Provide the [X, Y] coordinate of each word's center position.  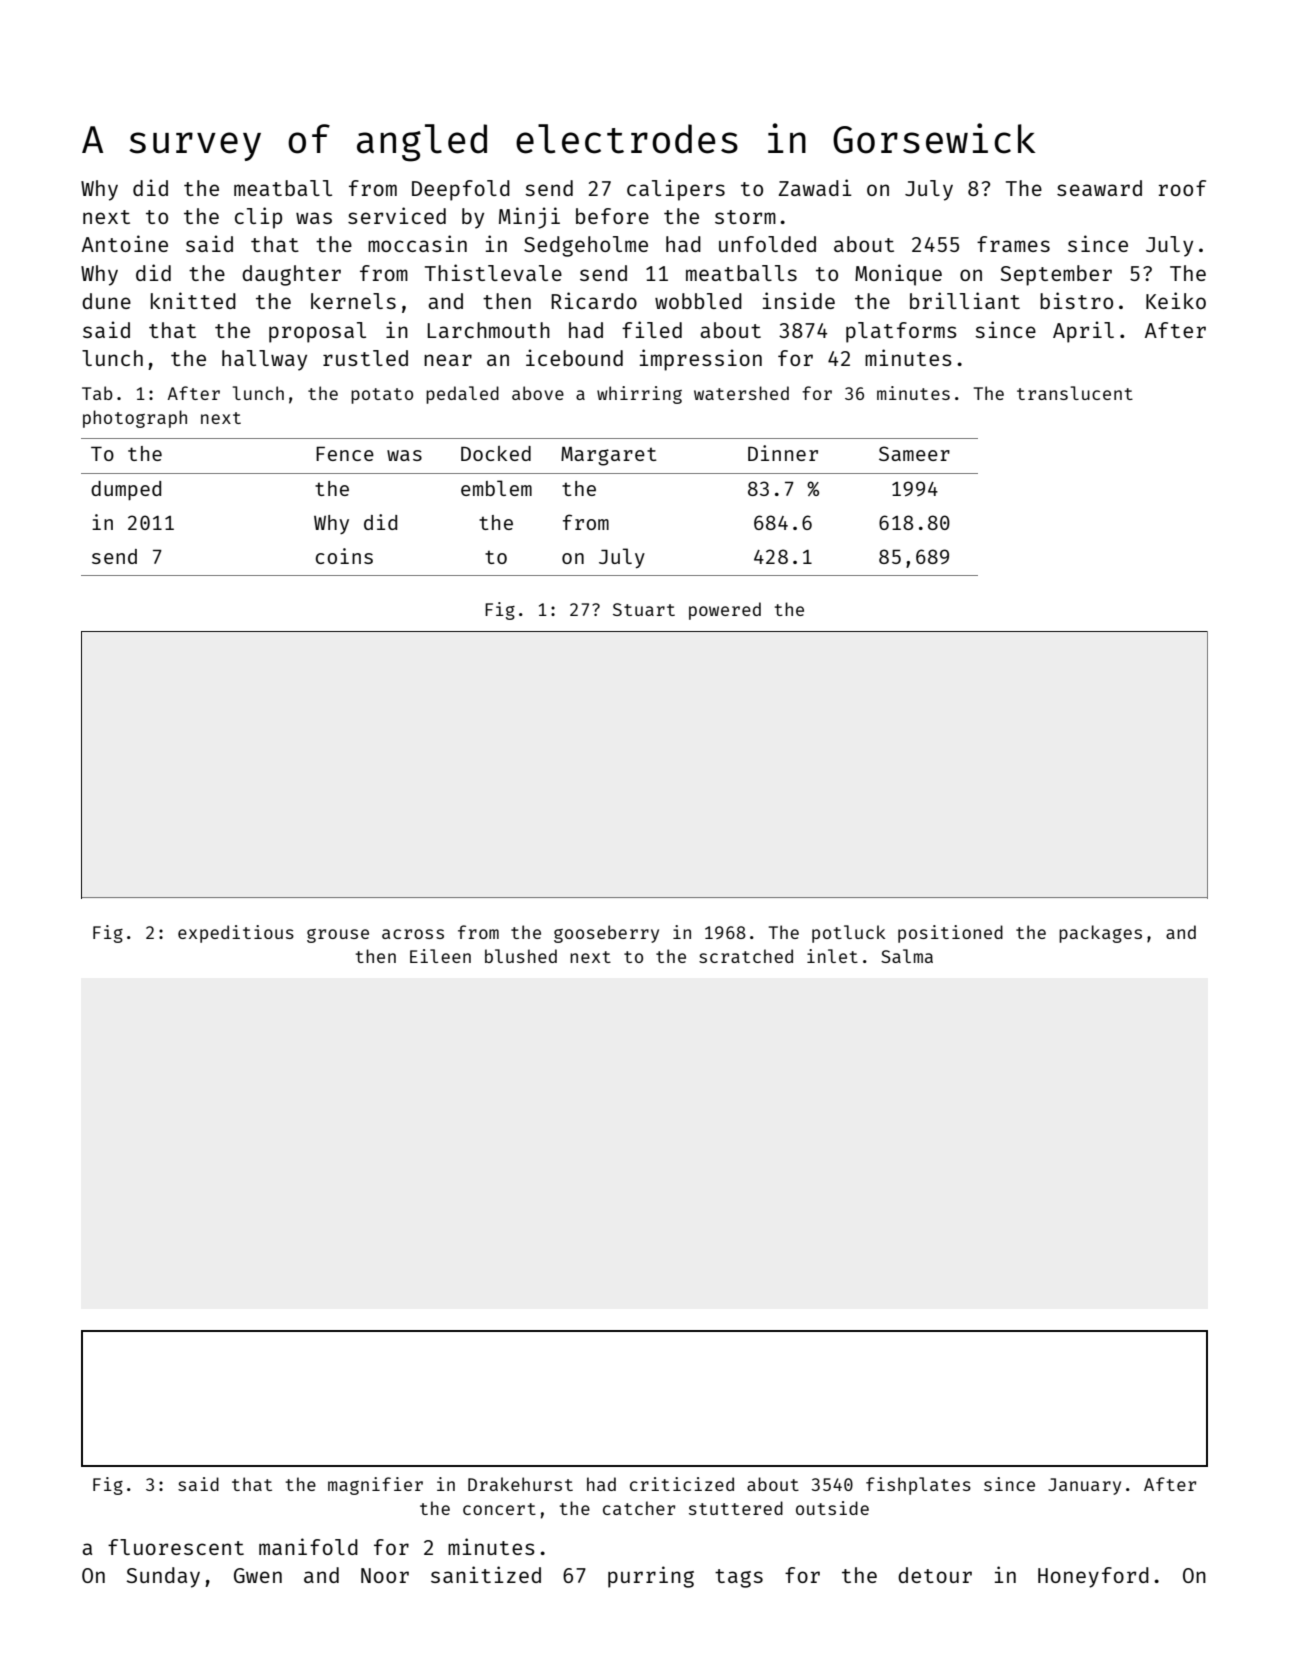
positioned [950, 934]
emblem [496, 488]
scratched [746, 956]
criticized [682, 1484]
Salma [907, 956]
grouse [338, 936]
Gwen [258, 1575]
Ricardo [594, 300]
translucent [1075, 393]
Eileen [440, 956]
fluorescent [176, 1547]
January [1084, 1486]
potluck [848, 934]
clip [258, 218]
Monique [898, 275]
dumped [126, 490]
